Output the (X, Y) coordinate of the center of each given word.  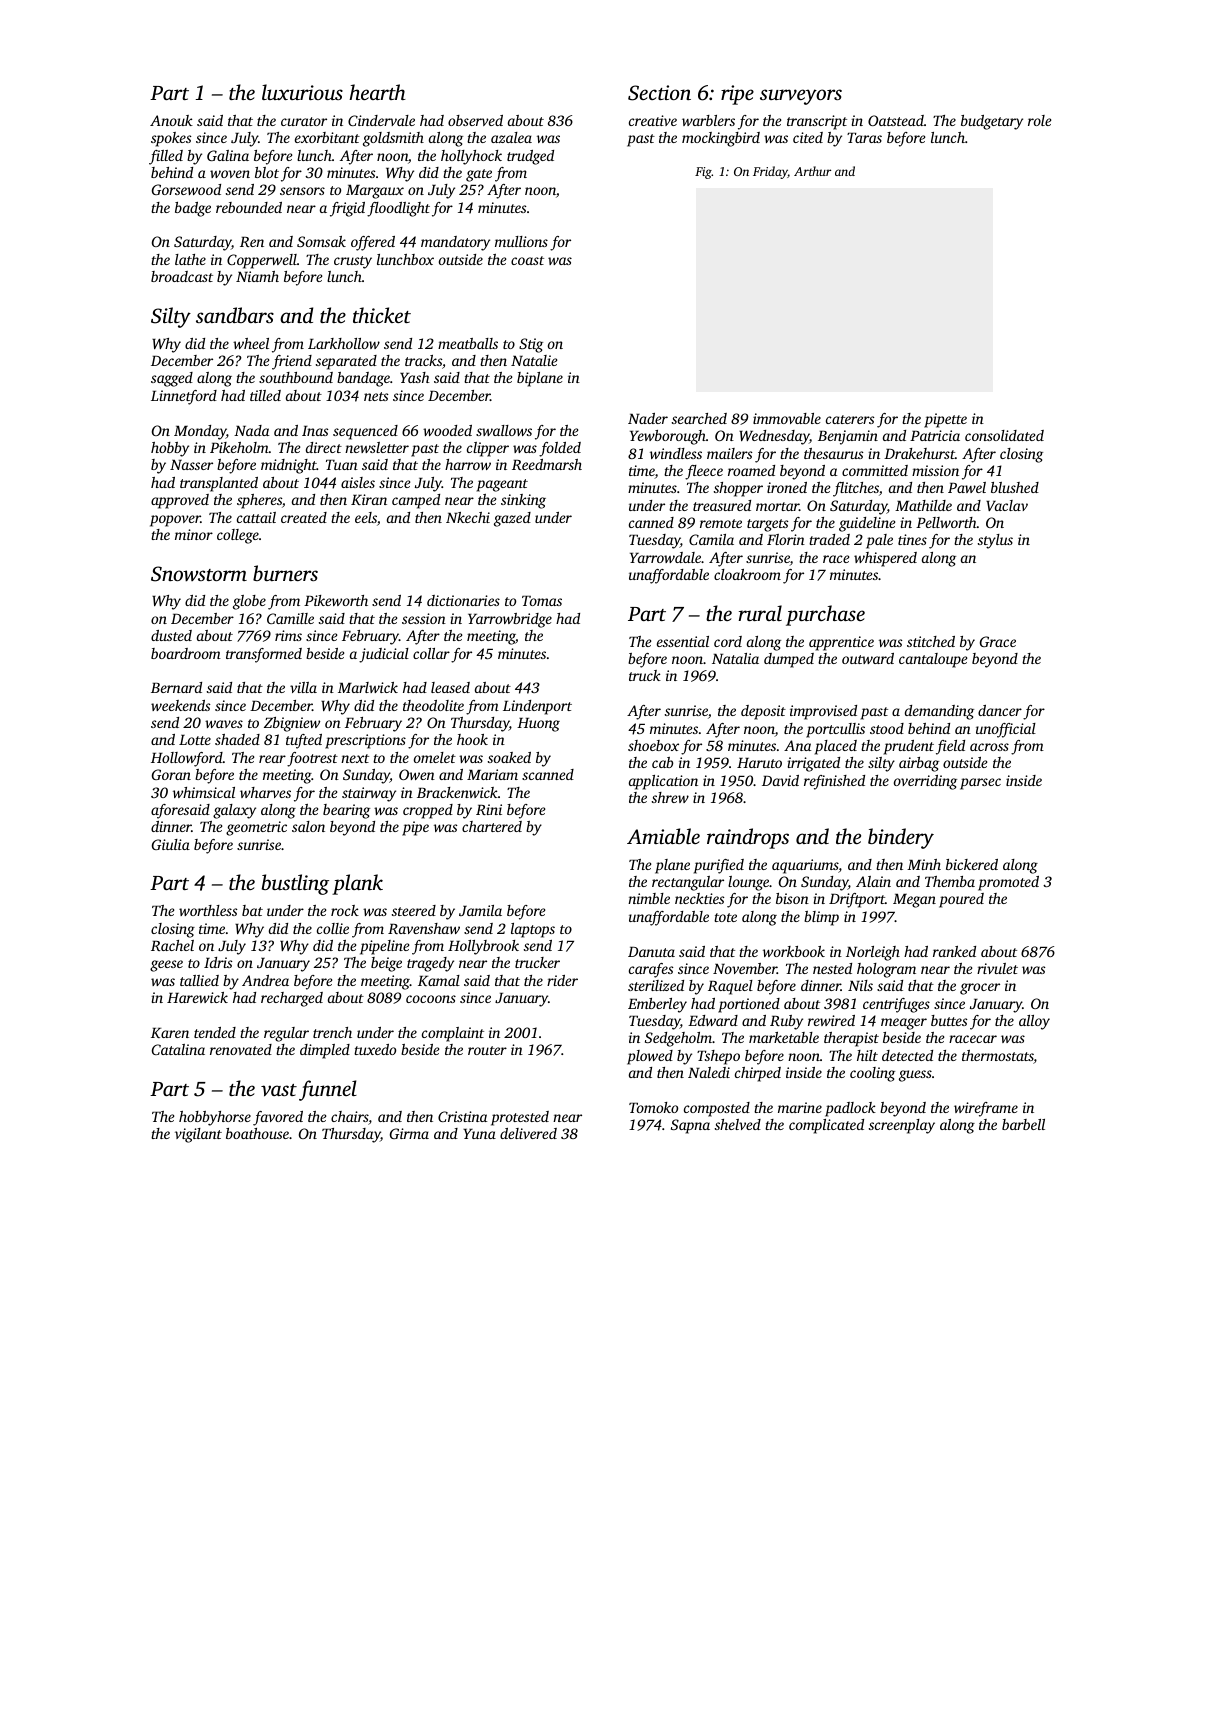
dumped (789, 660)
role (1039, 120)
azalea (511, 137)
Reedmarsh (547, 464)
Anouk (171, 120)
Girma (409, 1133)
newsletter (377, 447)
